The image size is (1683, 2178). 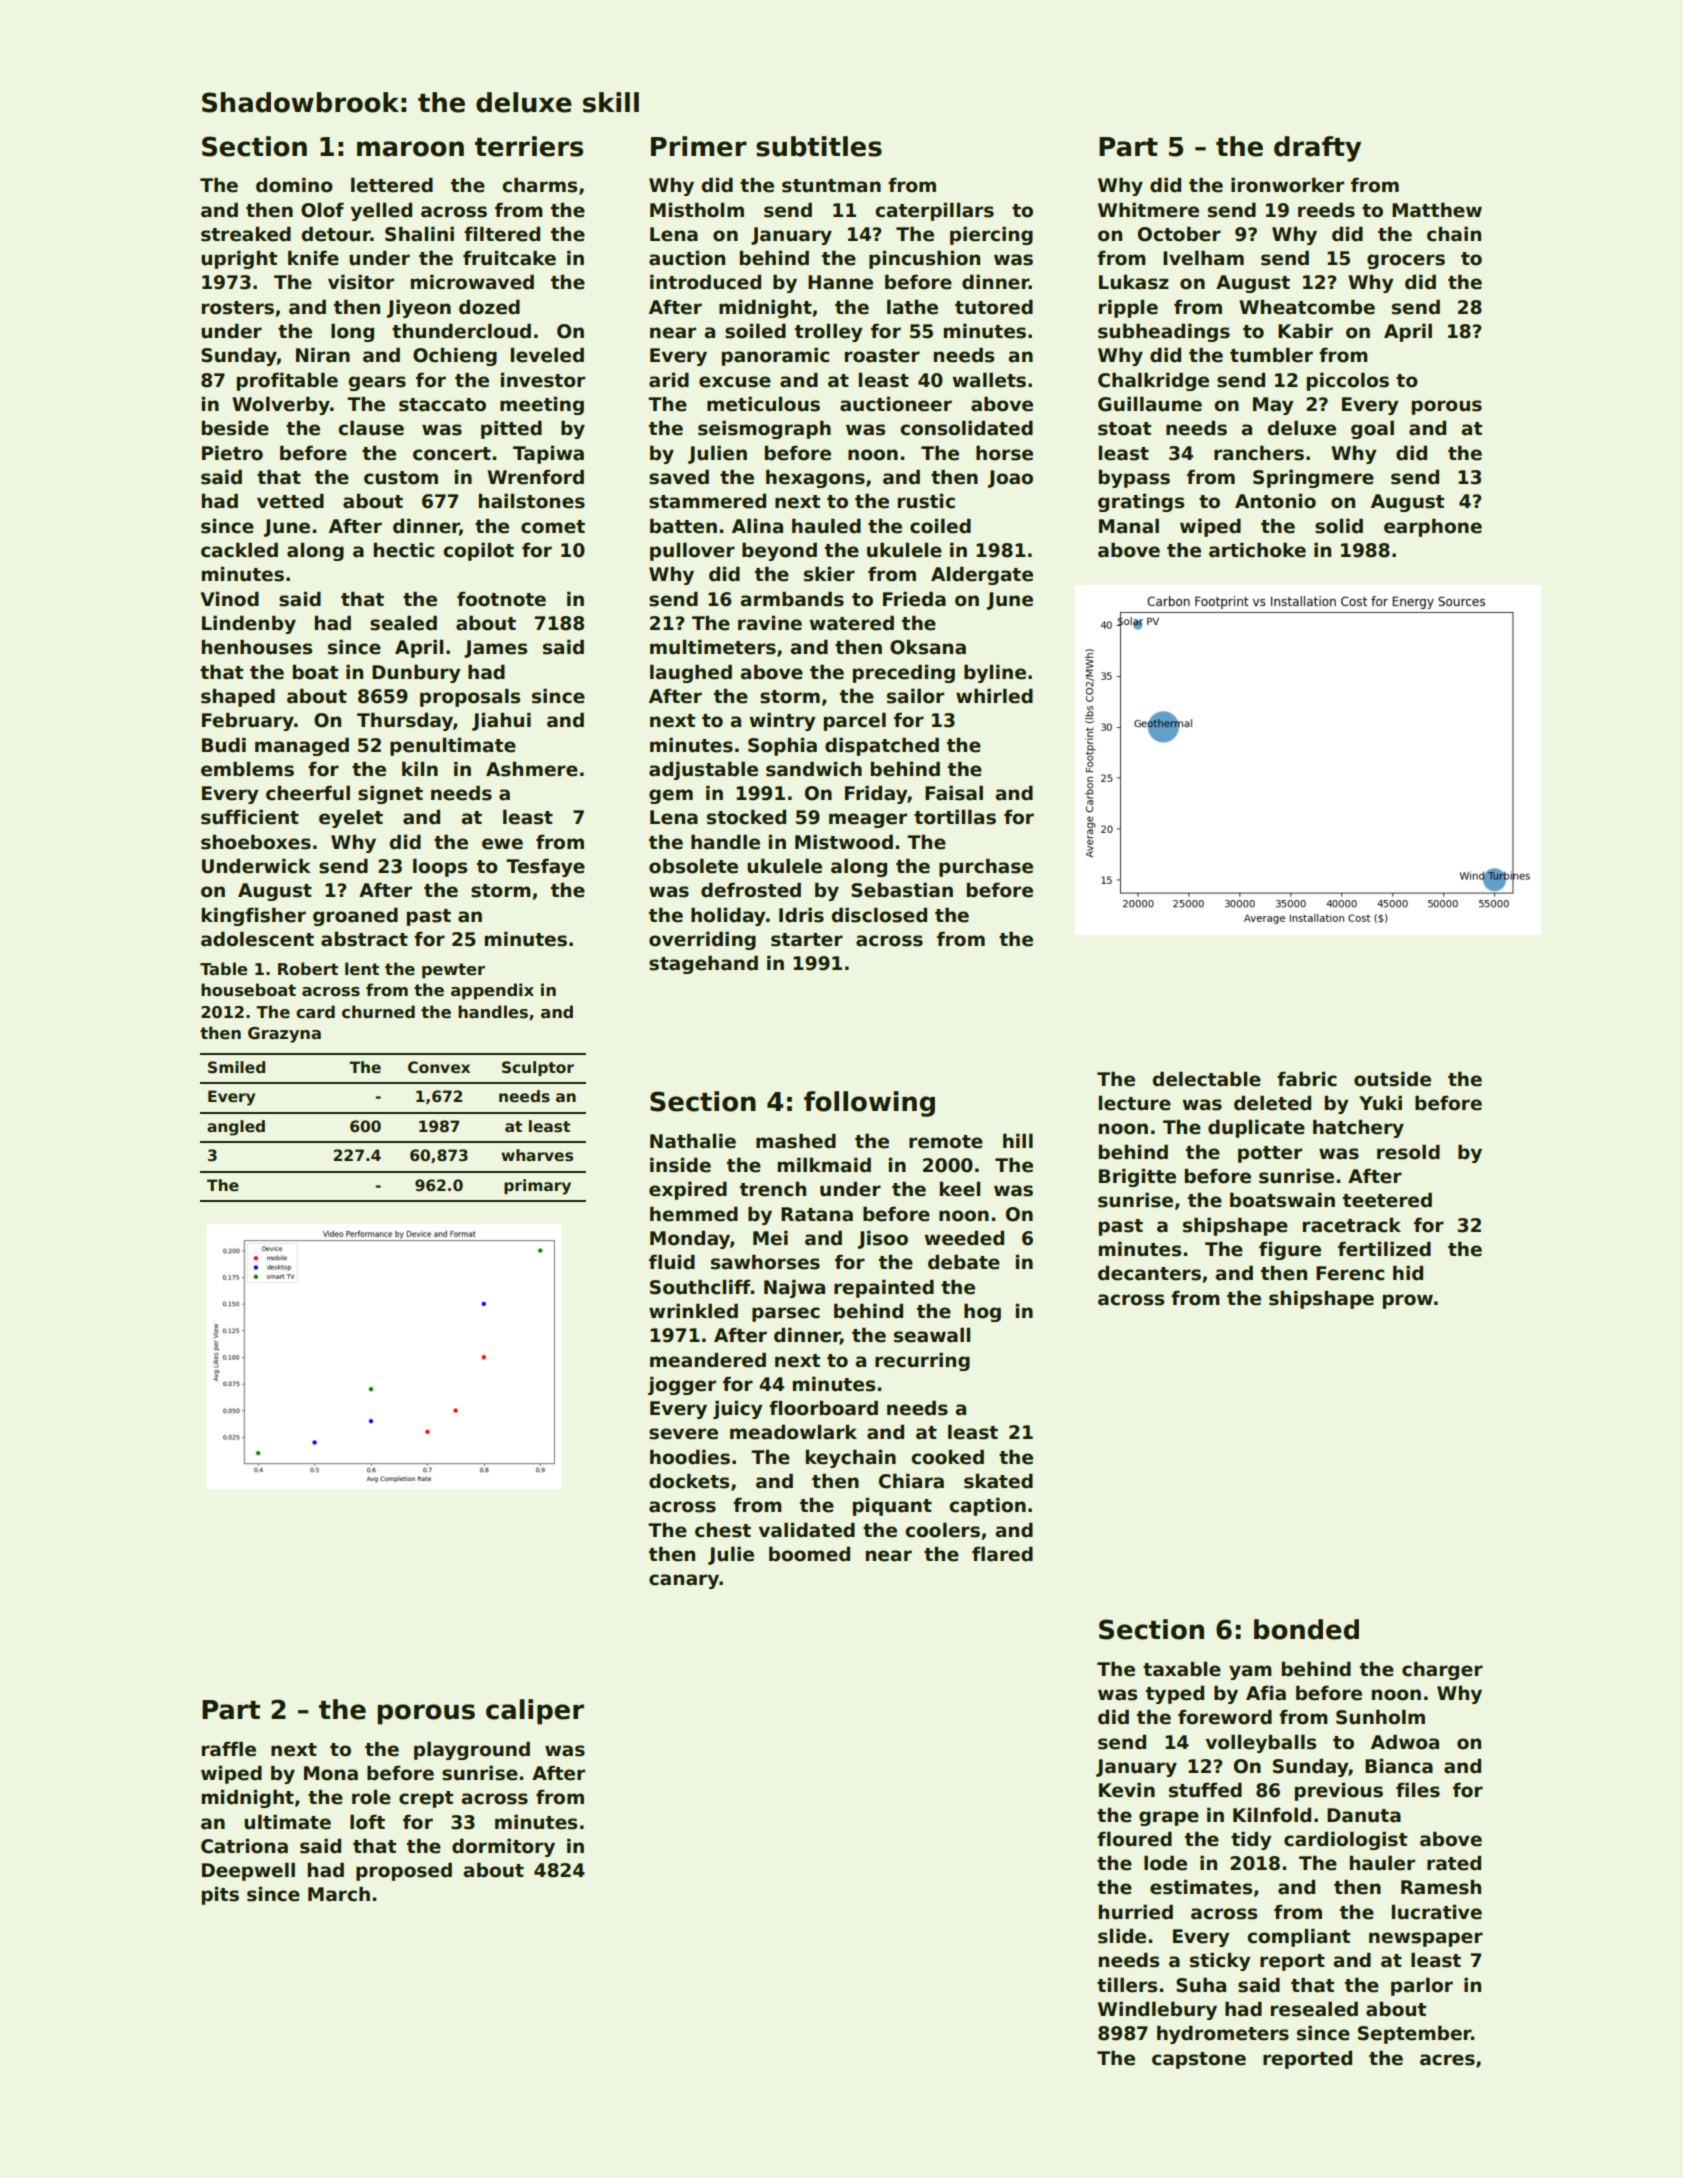 I want to click on rosters, so click(x=238, y=308).
